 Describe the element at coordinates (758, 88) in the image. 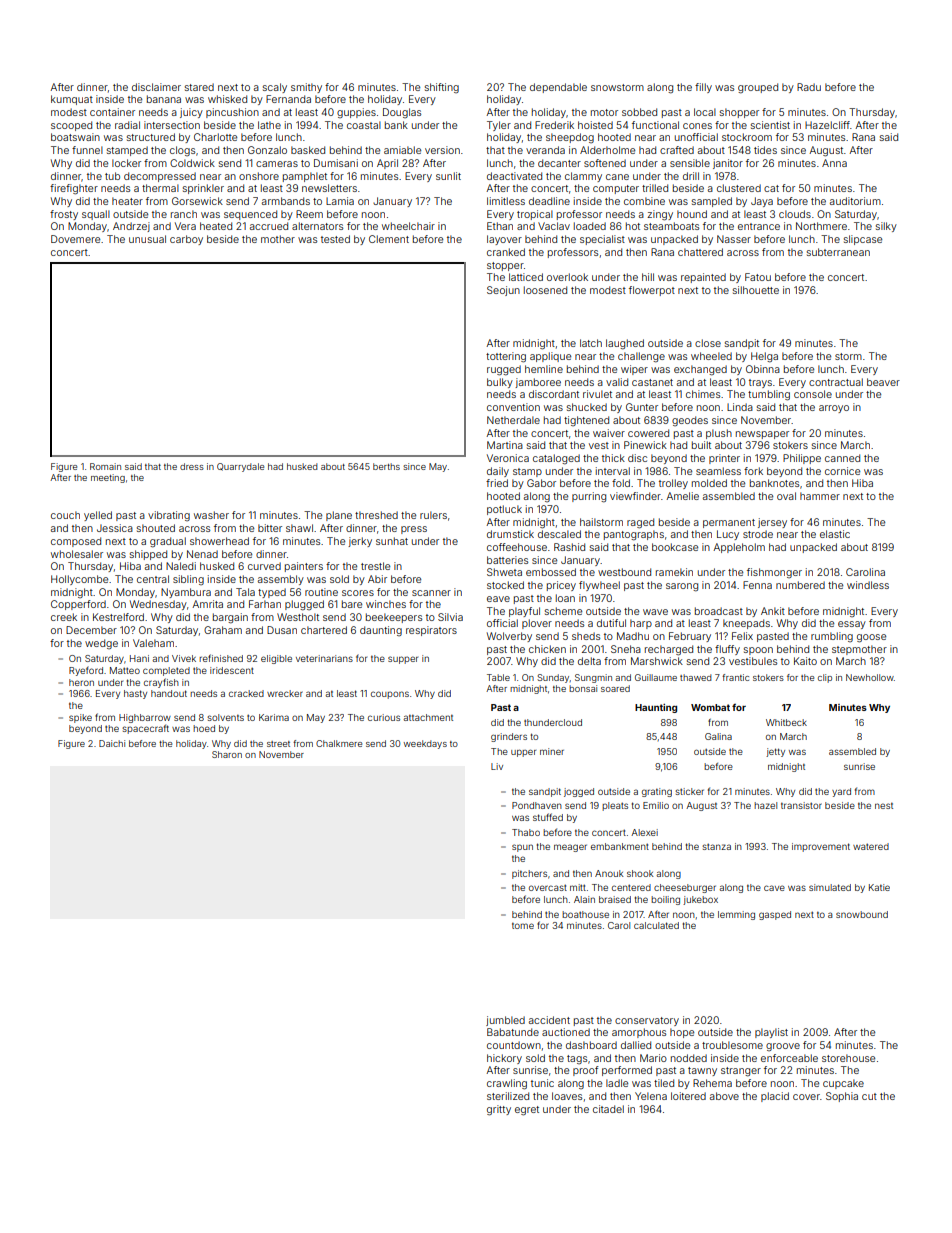

I see `grouped` at that location.
